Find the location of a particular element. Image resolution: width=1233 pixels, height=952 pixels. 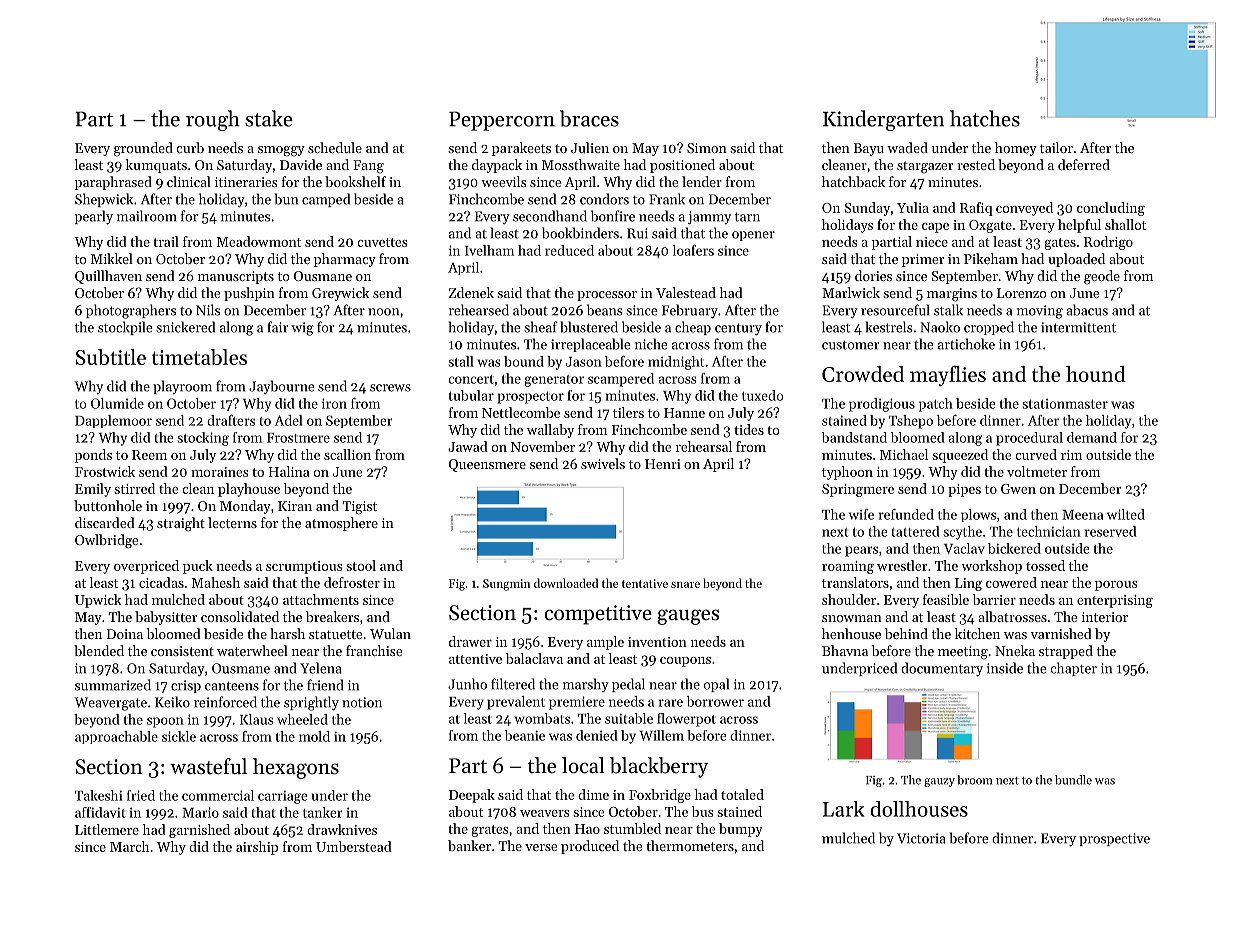

swivels is located at coordinates (603, 463).
